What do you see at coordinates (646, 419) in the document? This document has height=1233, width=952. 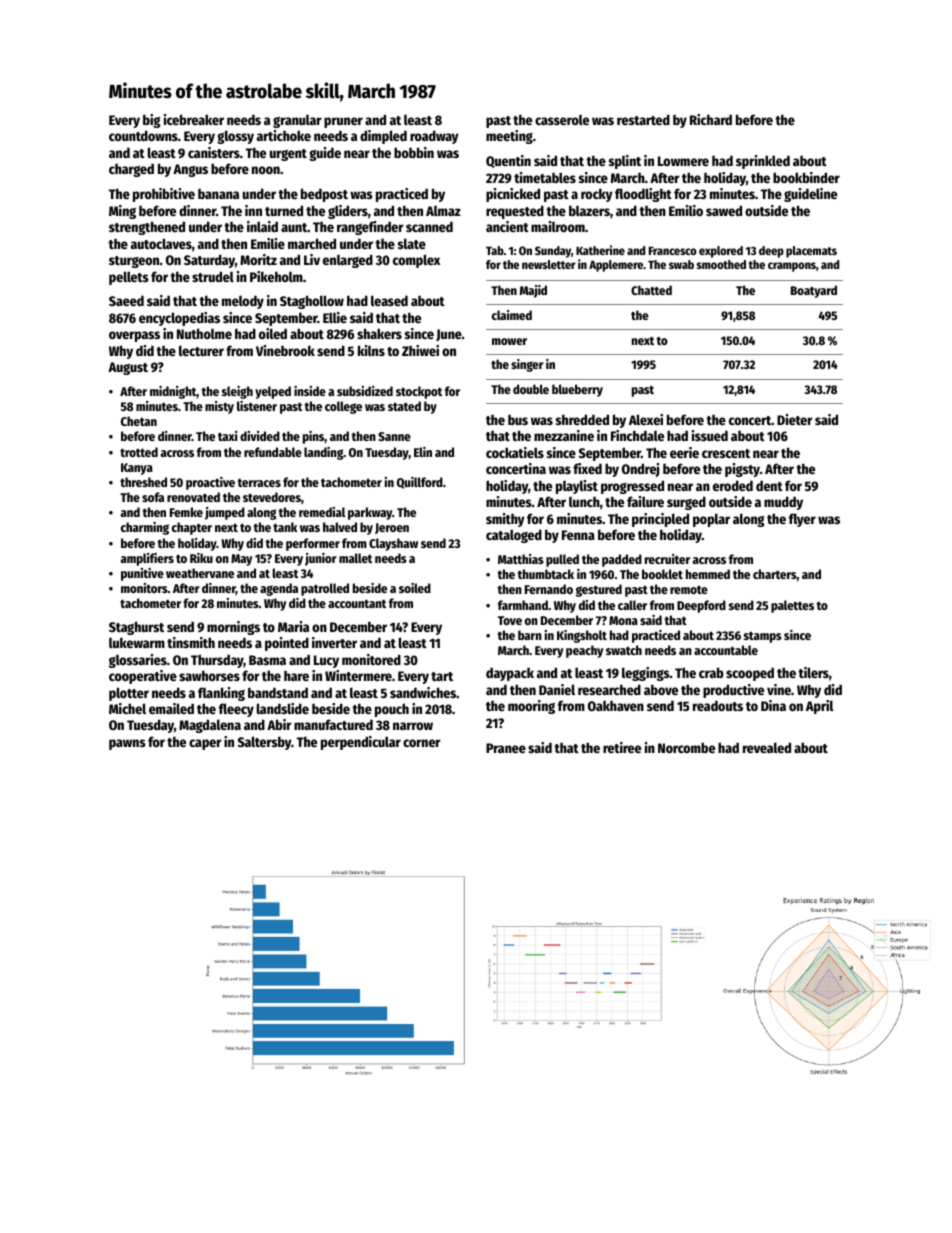 I see `Alexei` at bounding box center [646, 419].
